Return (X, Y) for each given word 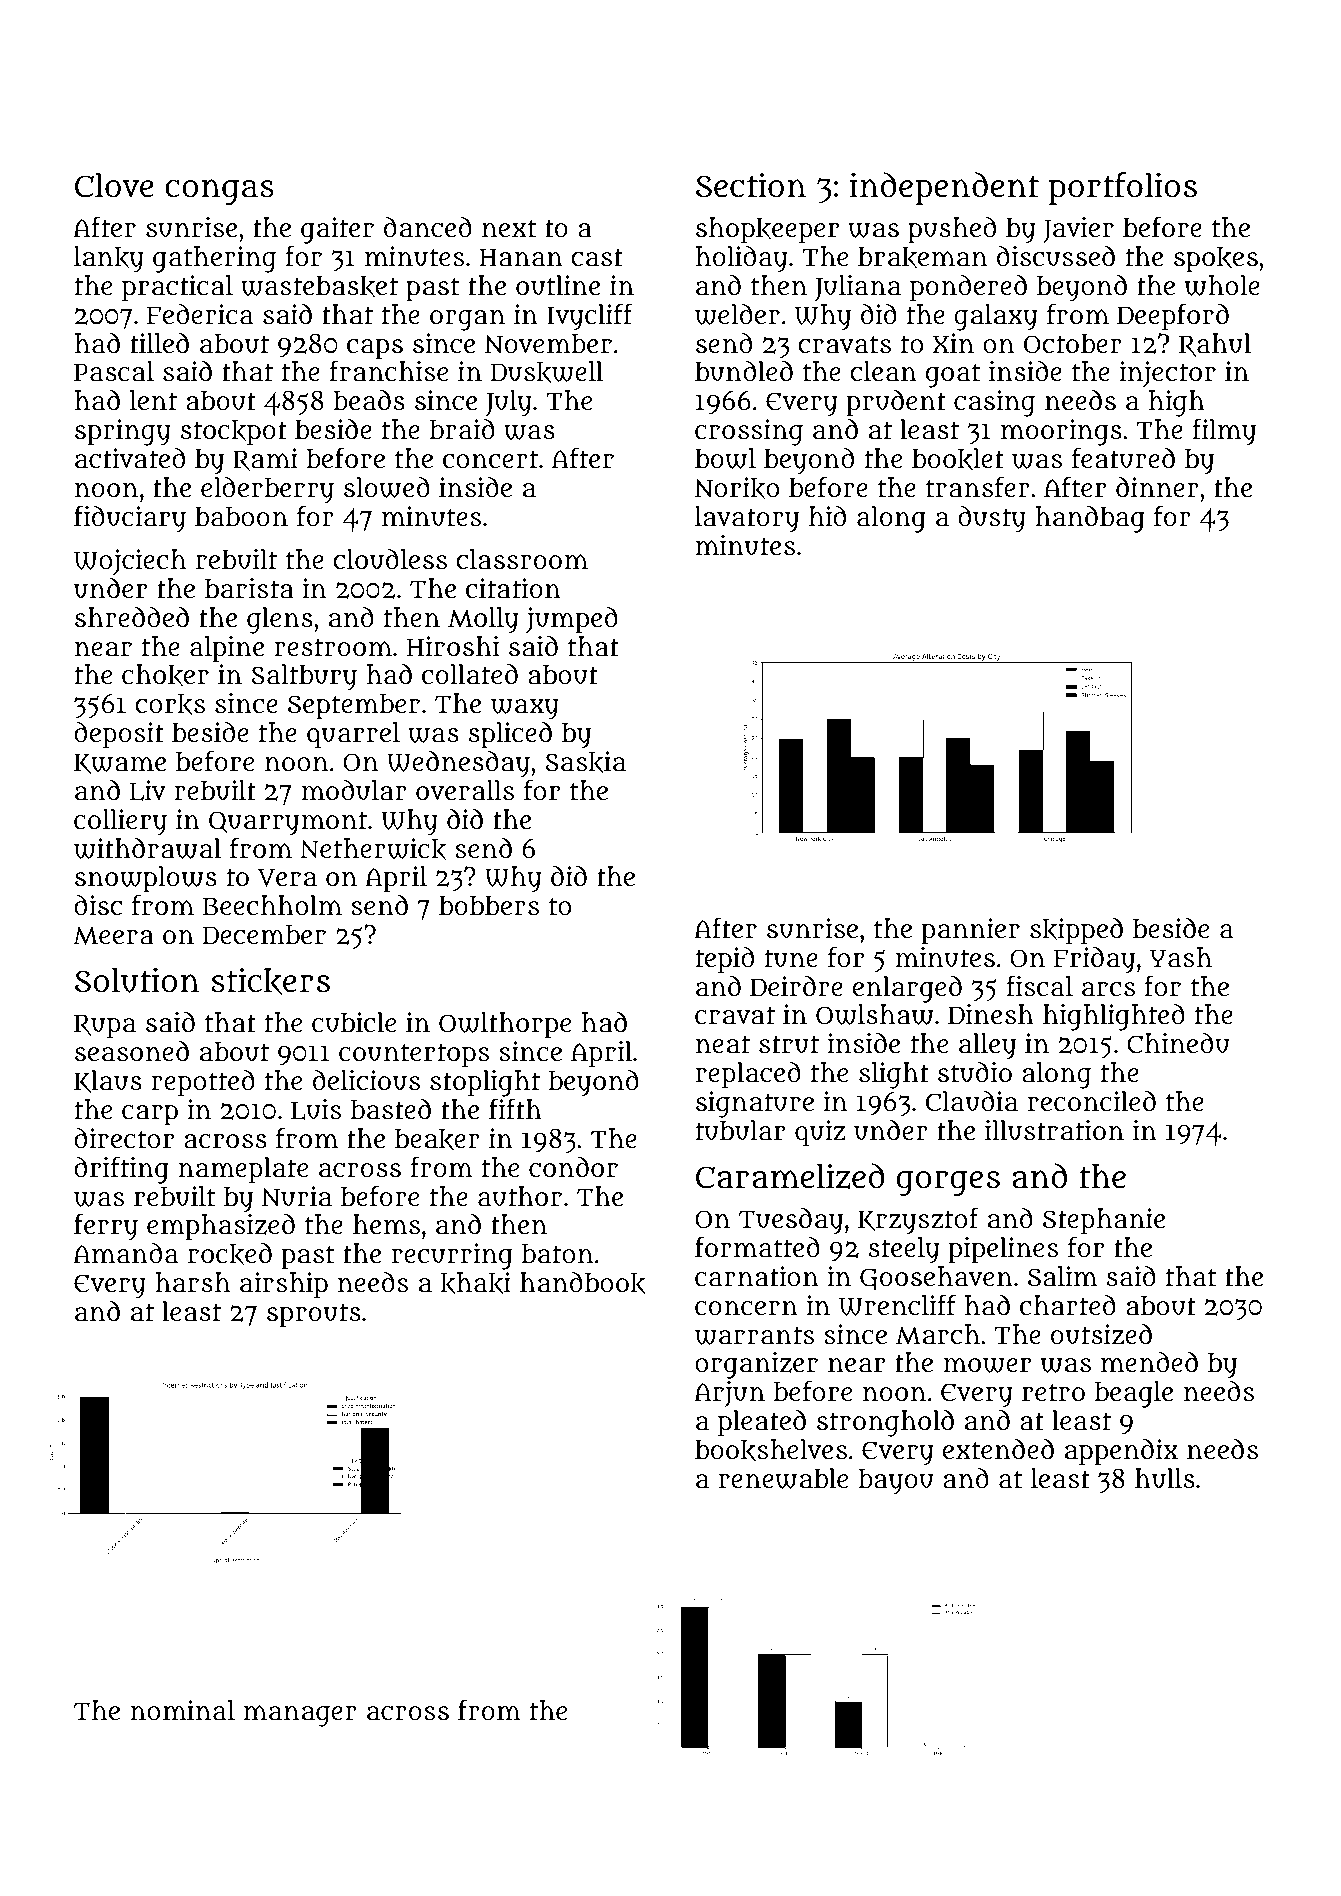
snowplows (146, 879)
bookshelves (771, 1450)
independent (944, 188)
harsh (192, 1282)
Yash (1181, 957)
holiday (741, 259)
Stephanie (1104, 1221)
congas (219, 192)
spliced (510, 735)
